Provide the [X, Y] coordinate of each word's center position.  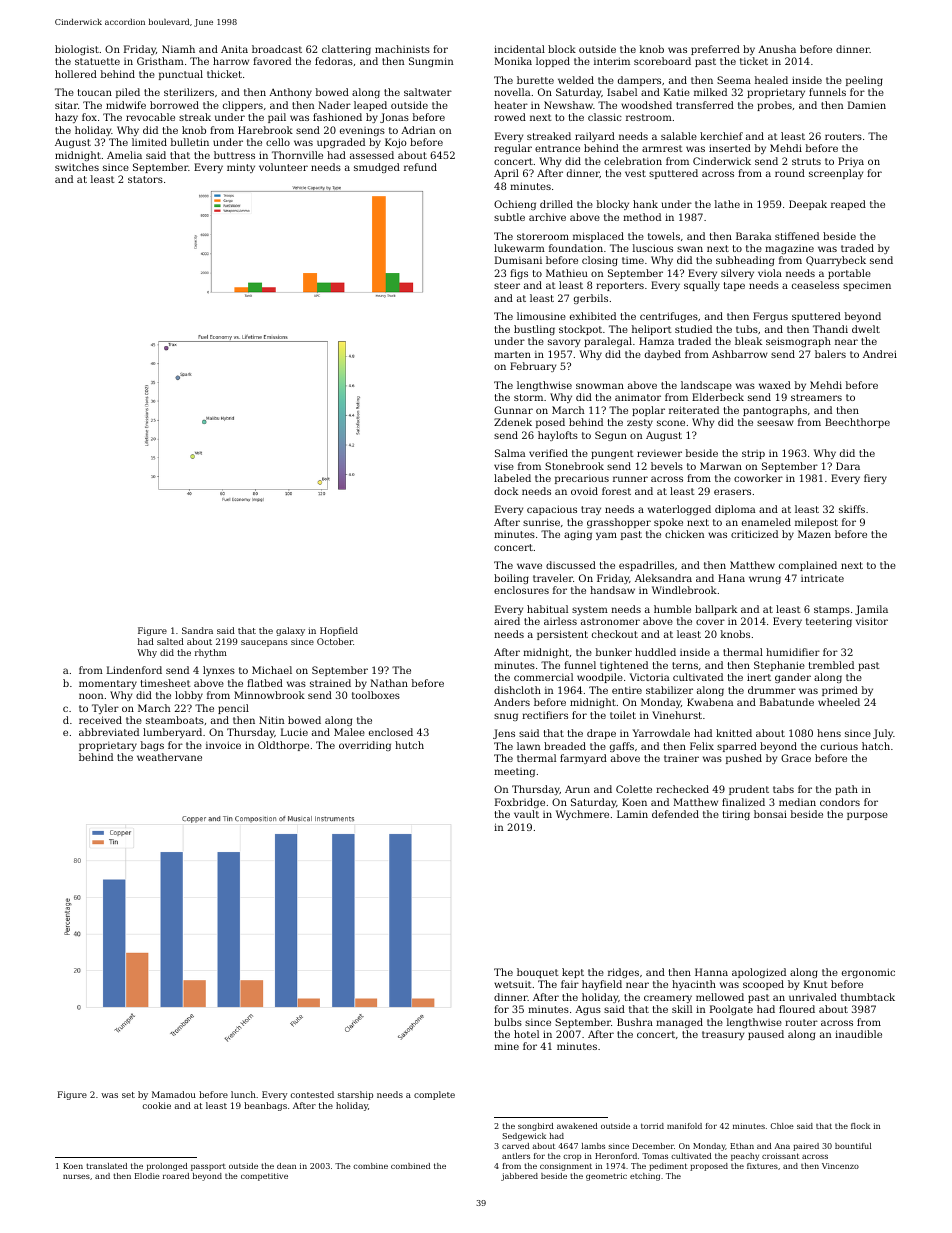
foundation [576, 248]
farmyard [583, 759]
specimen [867, 286]
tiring [736, 815]
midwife [126, 105]
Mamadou [174, 1094]
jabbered [519, 1177]
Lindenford [134, 670]
